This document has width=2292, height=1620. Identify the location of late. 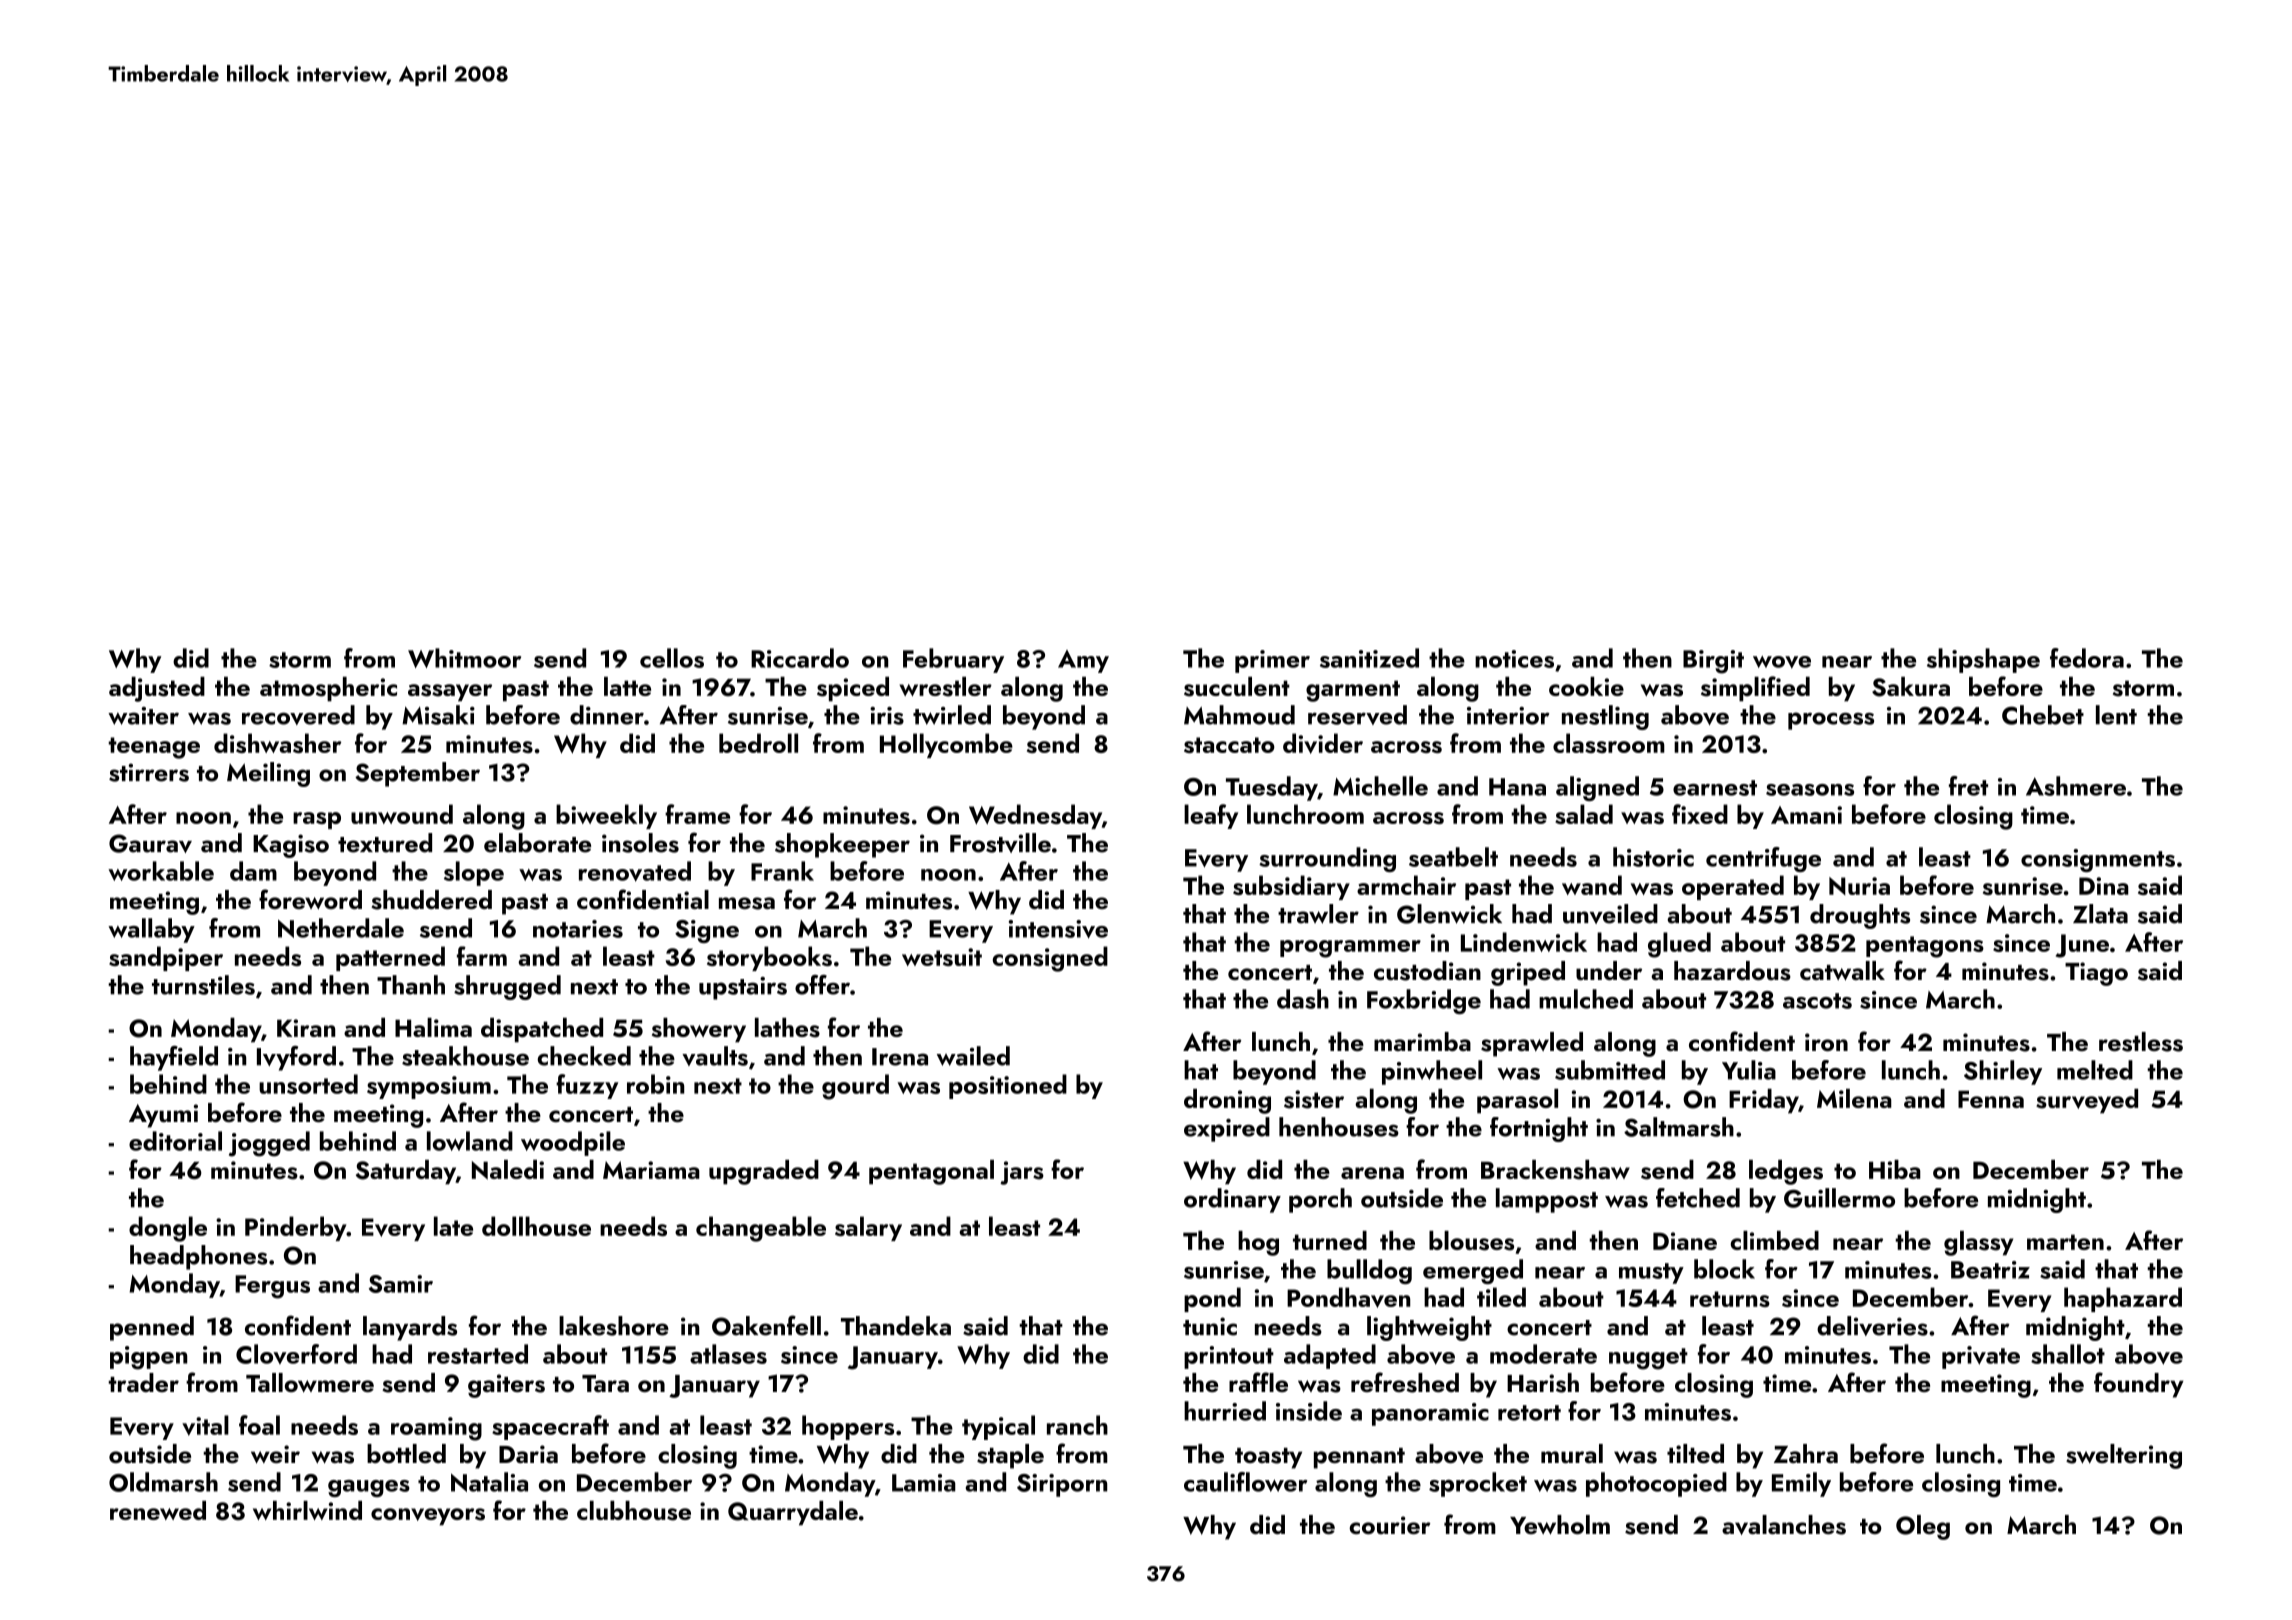
(453, 1226).
